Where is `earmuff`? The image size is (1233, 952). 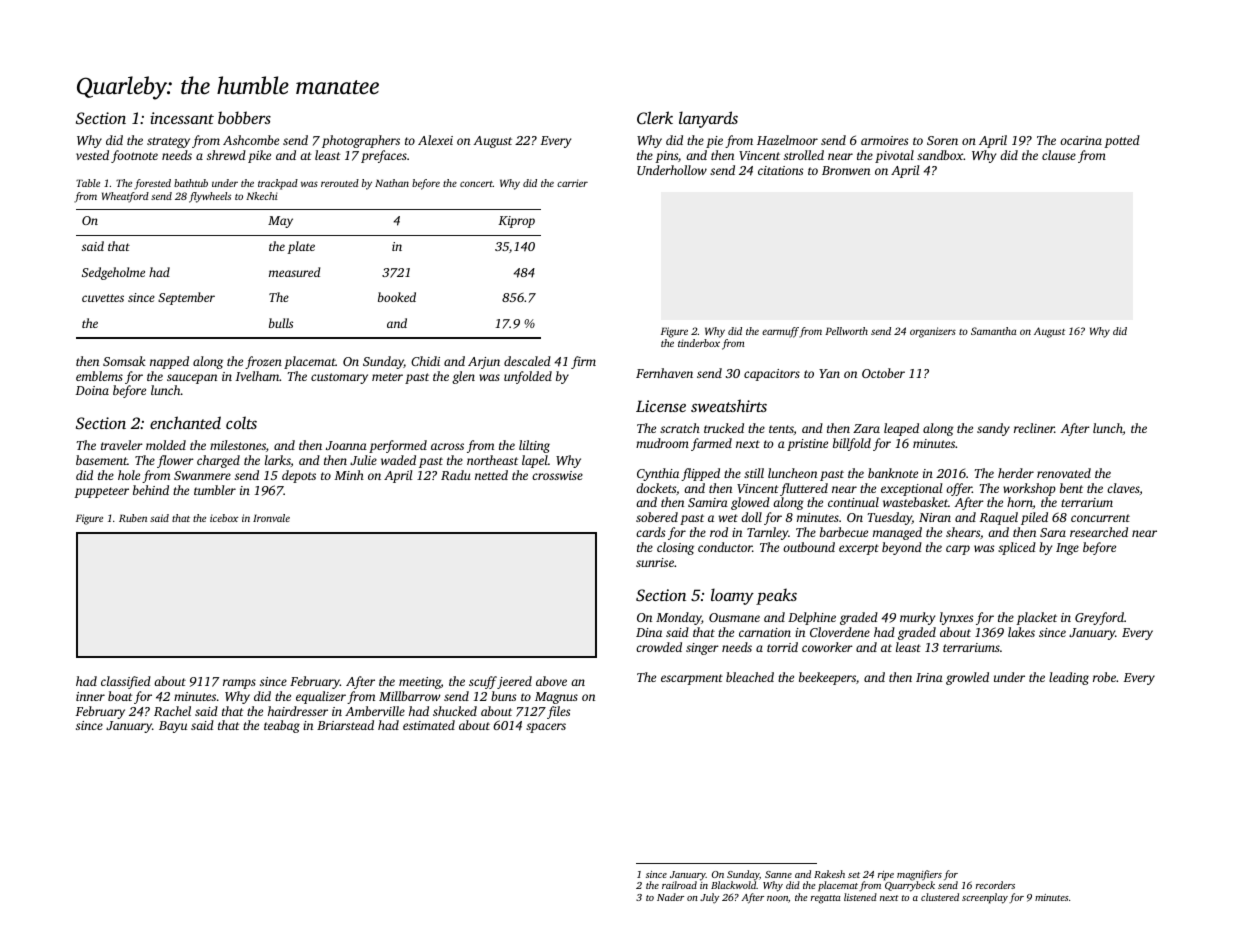 earmuff is located at coordinates (780, 332).
